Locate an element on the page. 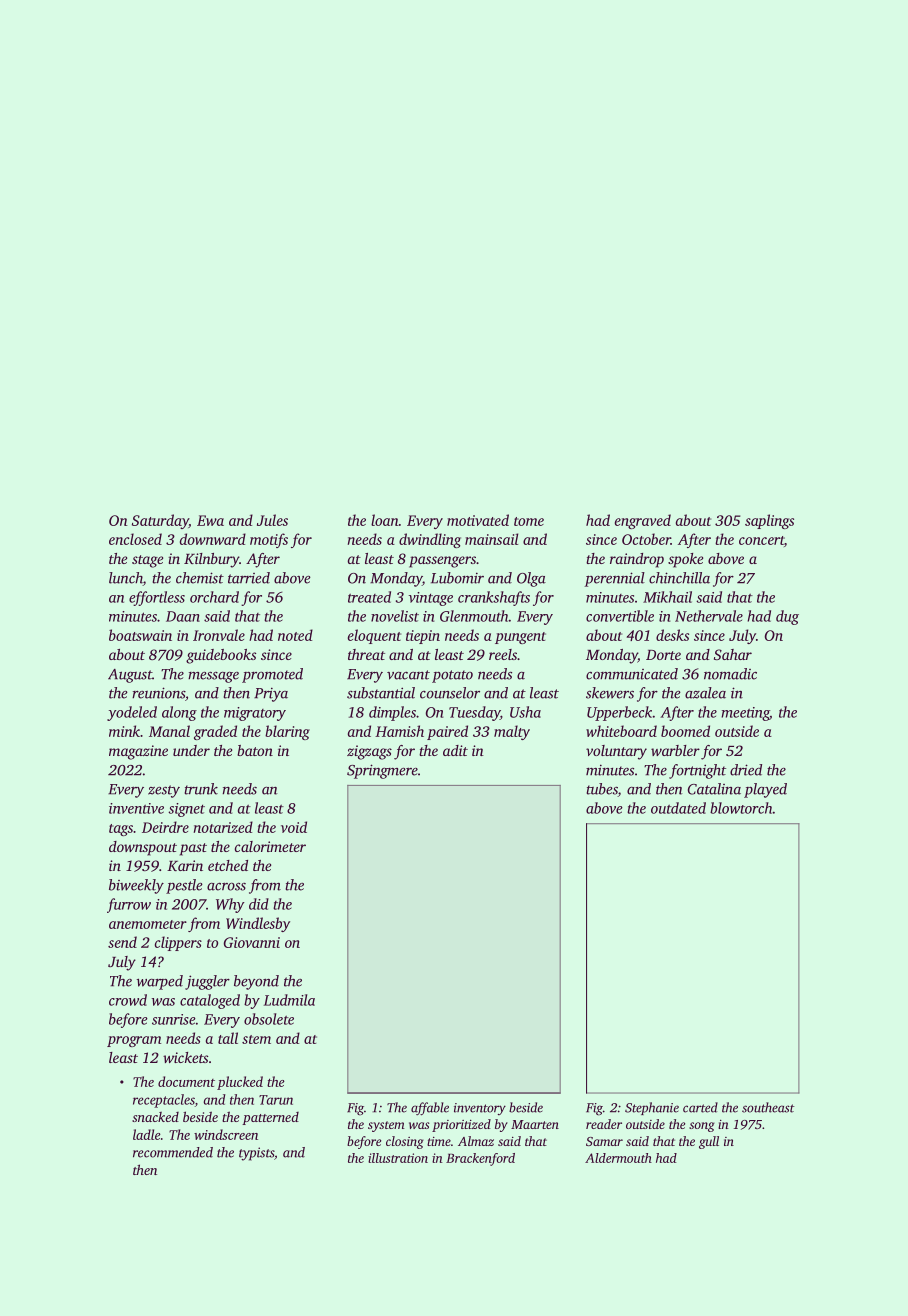  send is located at coordinates (122, 942).
